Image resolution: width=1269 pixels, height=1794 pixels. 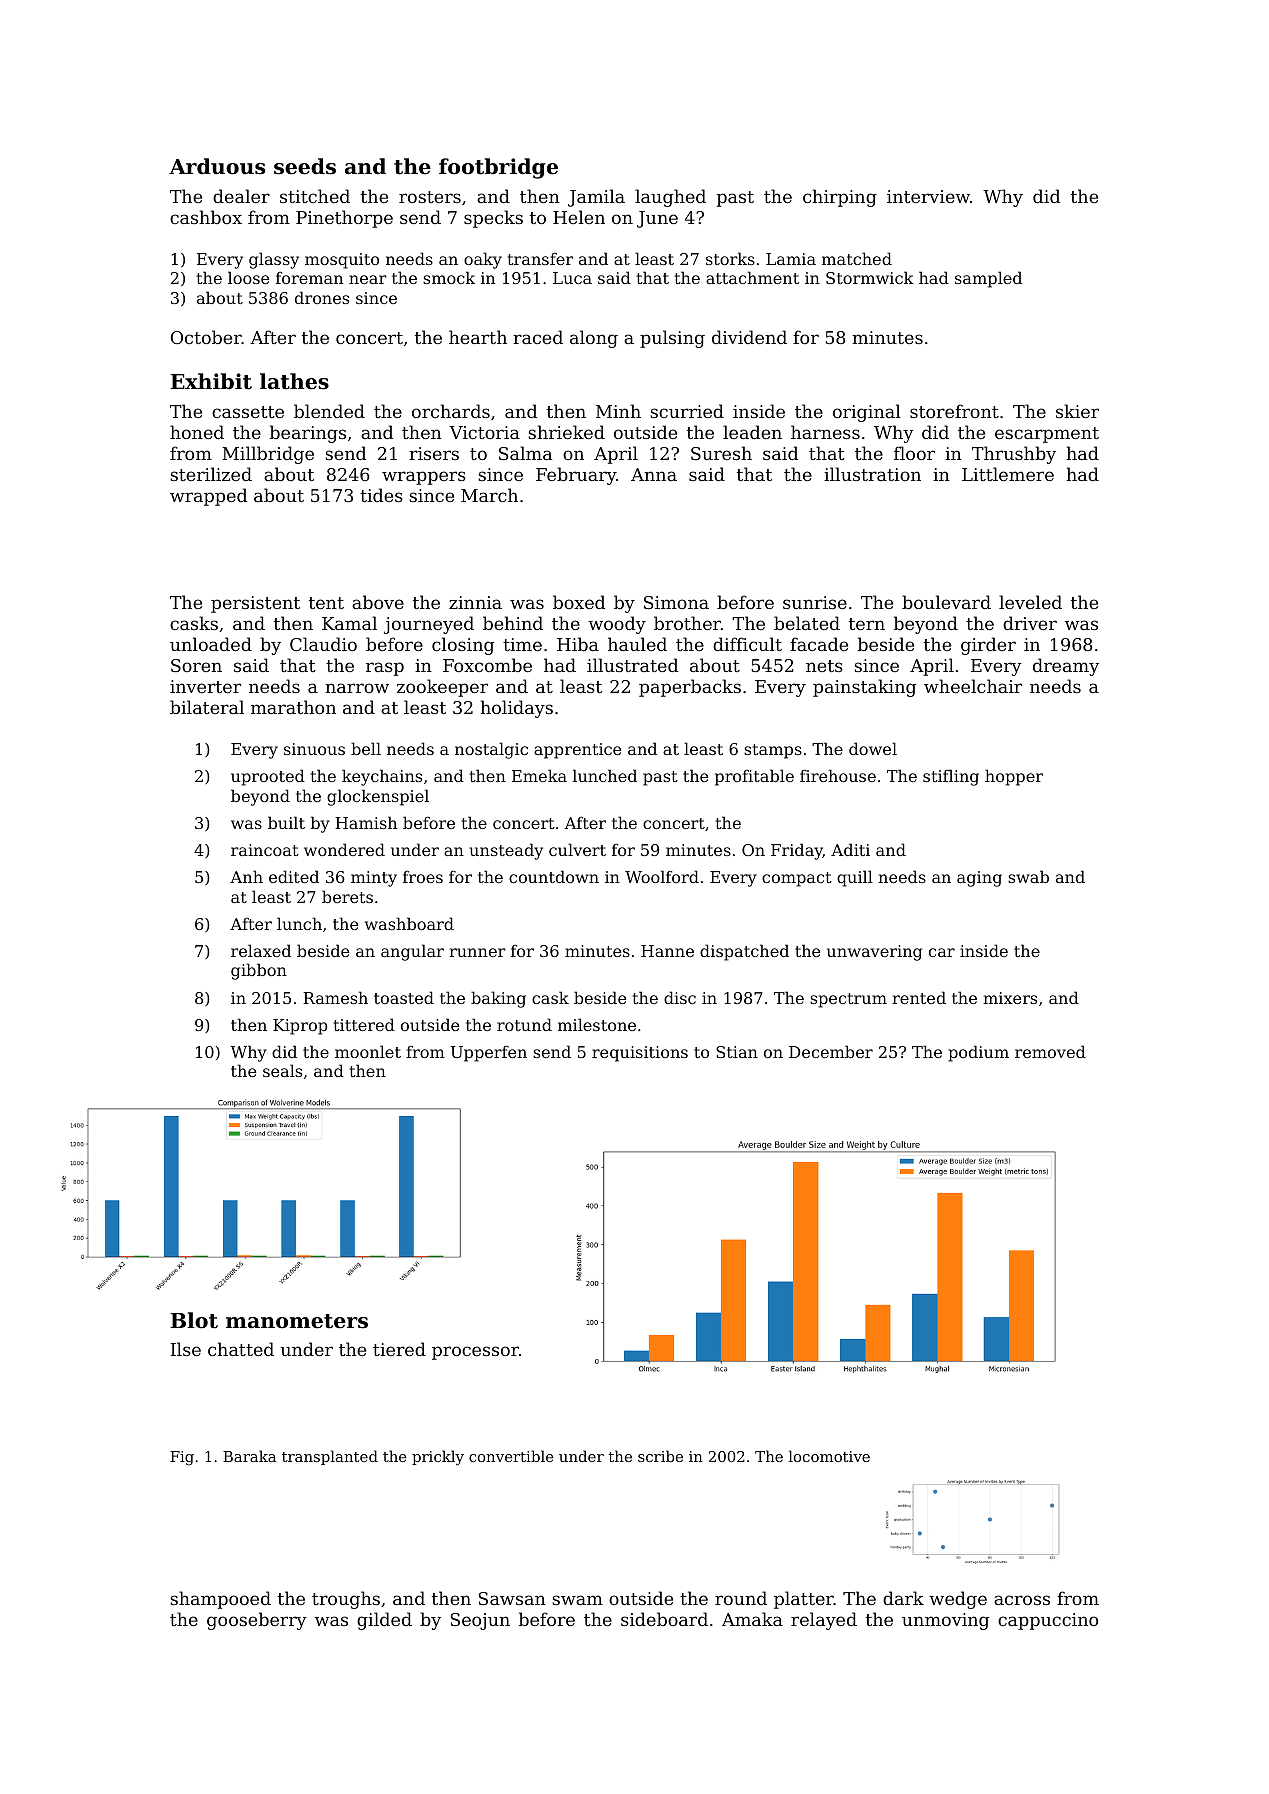 What do you see at coordinates (1028, 876) in the page?
I see `swab` at bounding box center [1028, 876].
